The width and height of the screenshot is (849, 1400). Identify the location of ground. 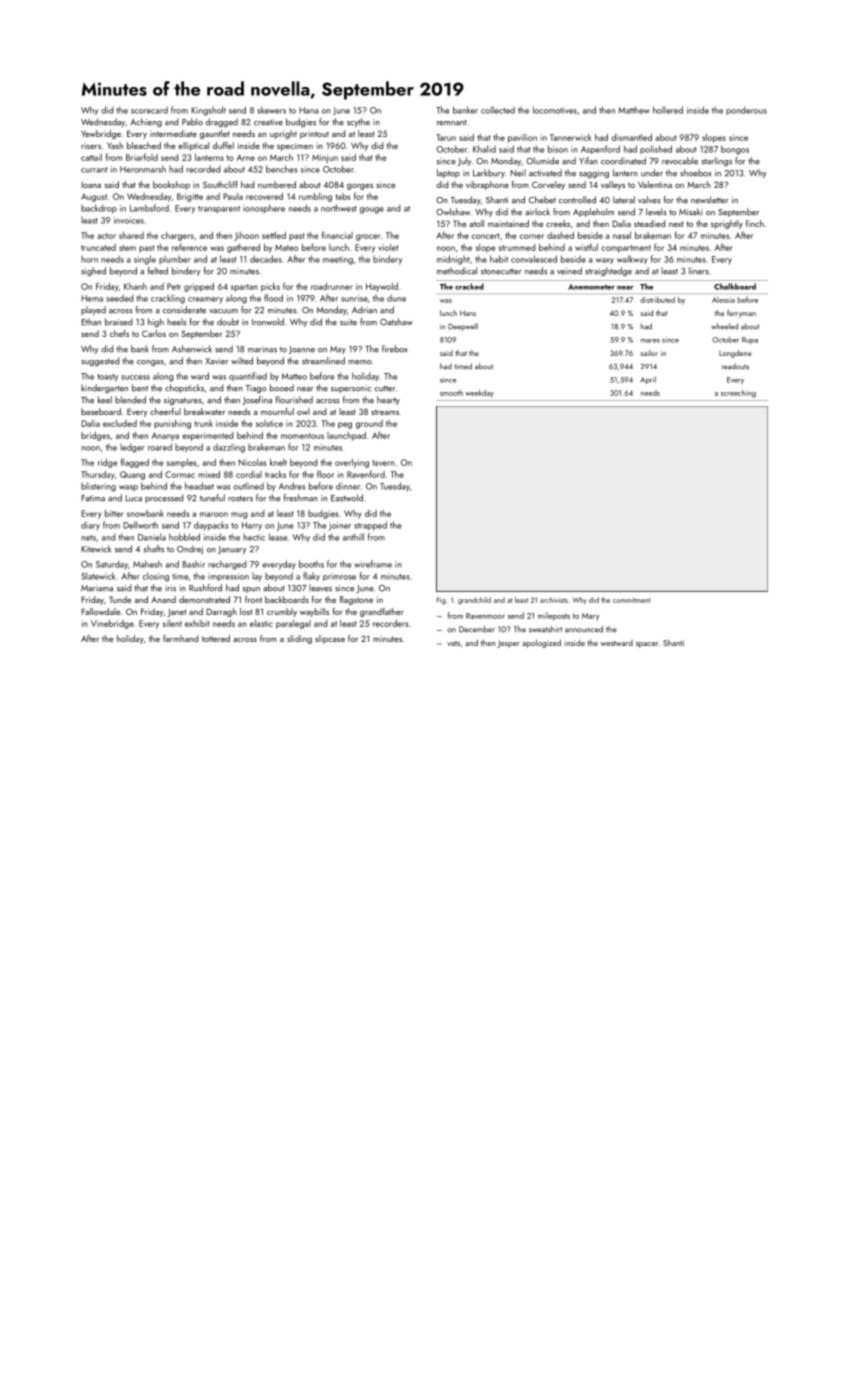
(369, 424).
